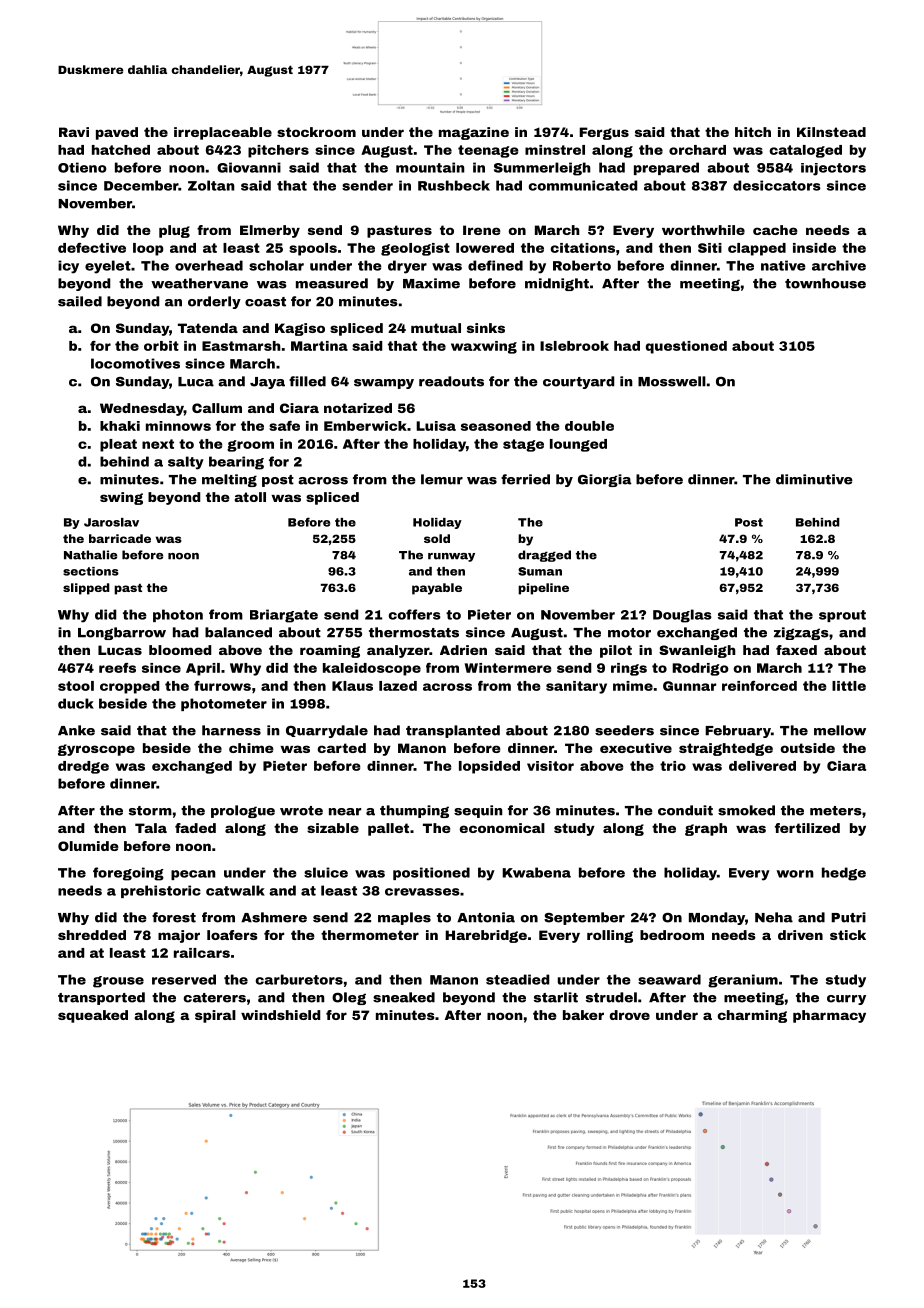 The image size is (924, 1308). What do you see at coordinates (604, 133) in the image?
I see `Fergus` at bounding box center [604, 133].
